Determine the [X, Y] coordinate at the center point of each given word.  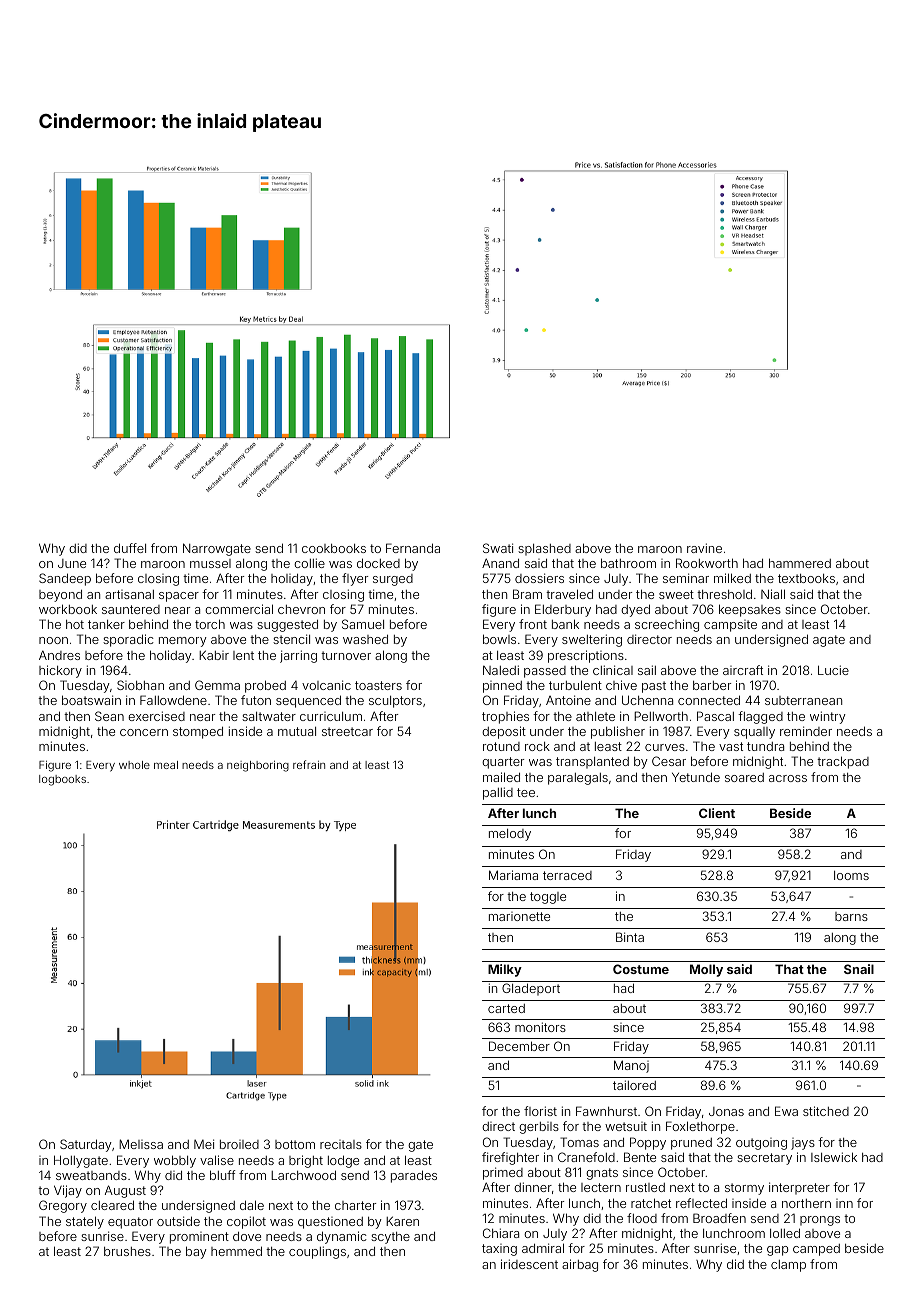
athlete [595, 716]
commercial [239, 609]
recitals [341, 1144]
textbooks [806, 578]
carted [506, 1008]
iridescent [529, 1264]
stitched [826, 1111]
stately [85, 1222]
